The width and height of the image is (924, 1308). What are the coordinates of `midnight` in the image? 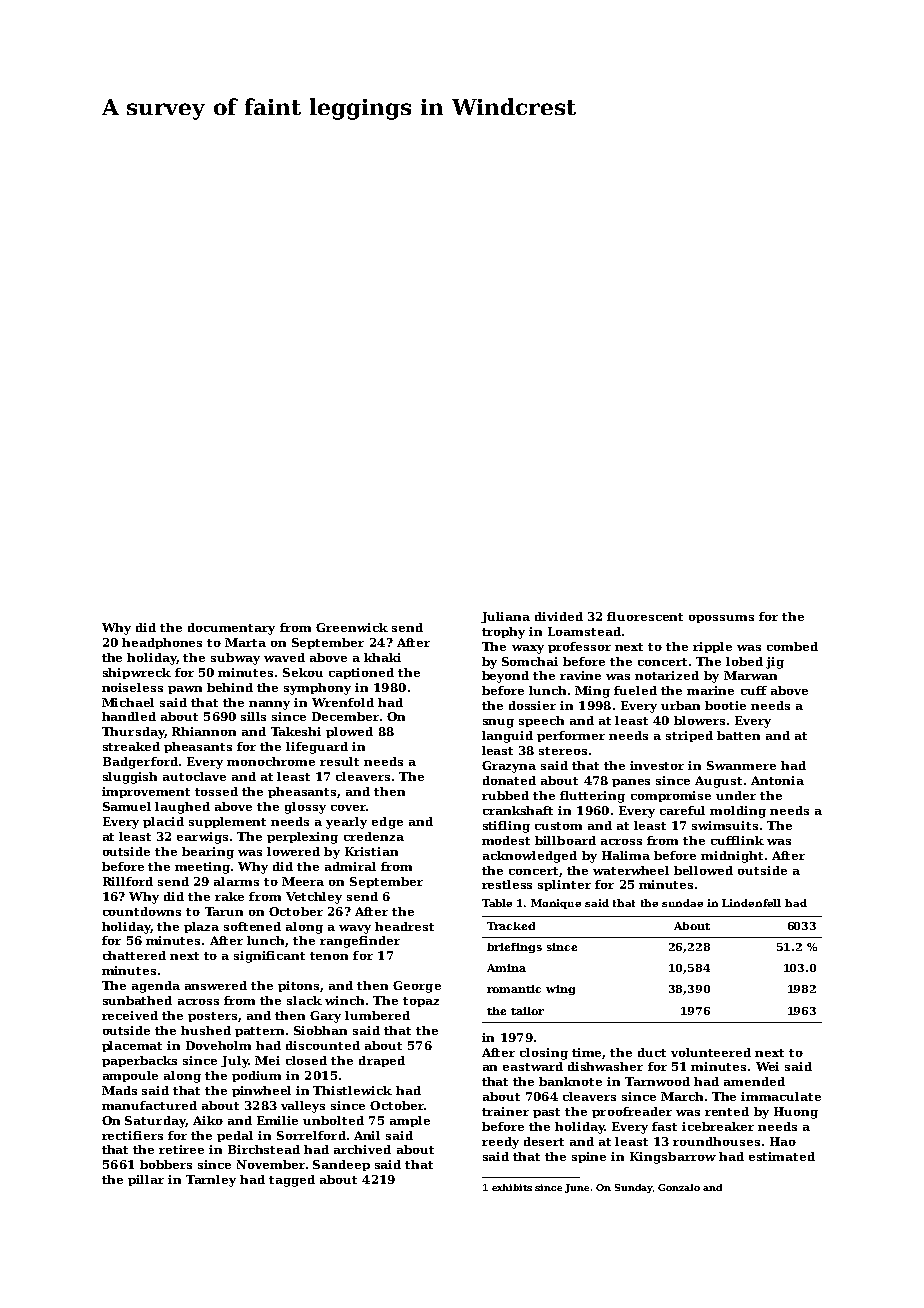 It's located at (732, 857).
